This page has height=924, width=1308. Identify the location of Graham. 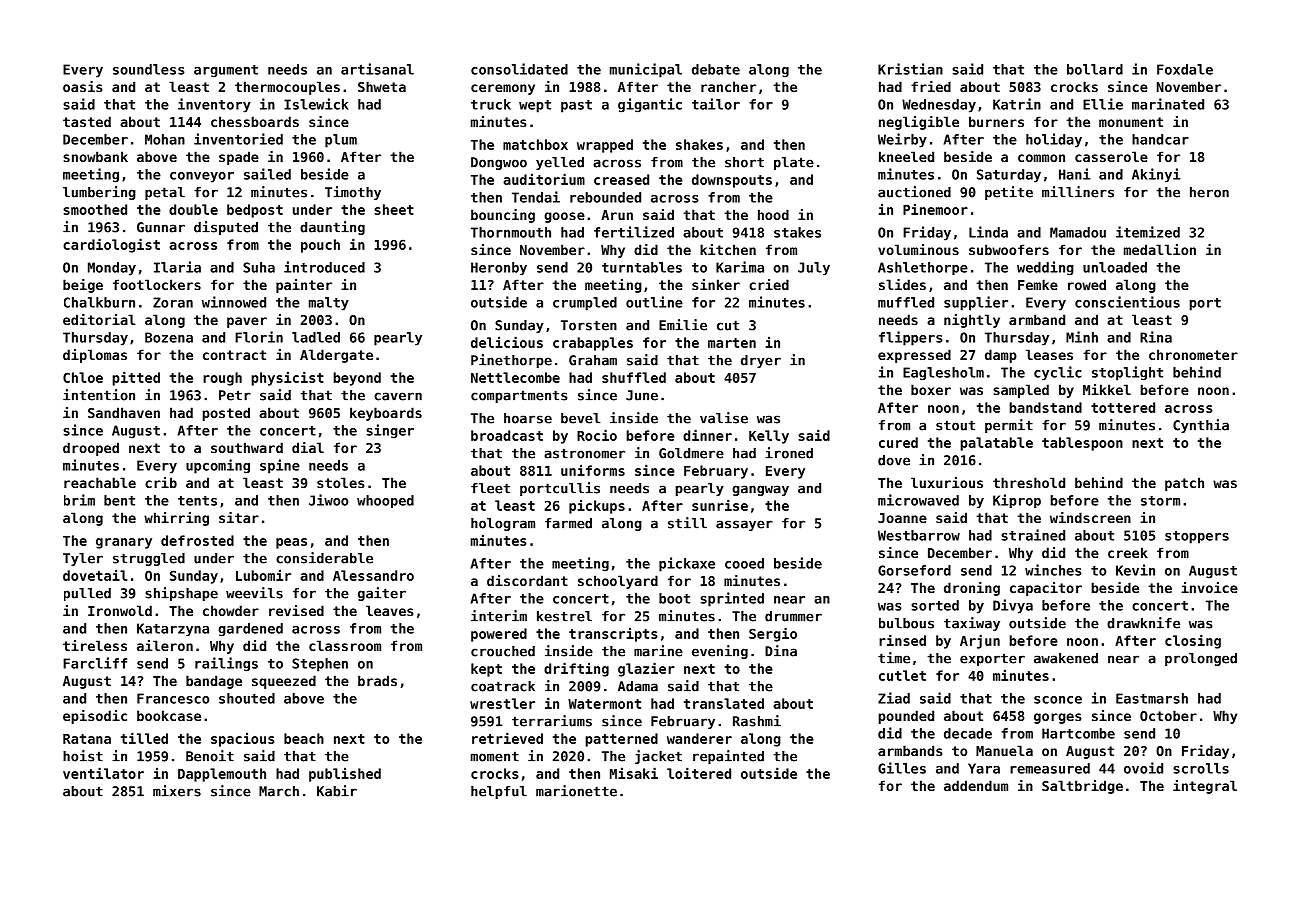
(593, 360).
